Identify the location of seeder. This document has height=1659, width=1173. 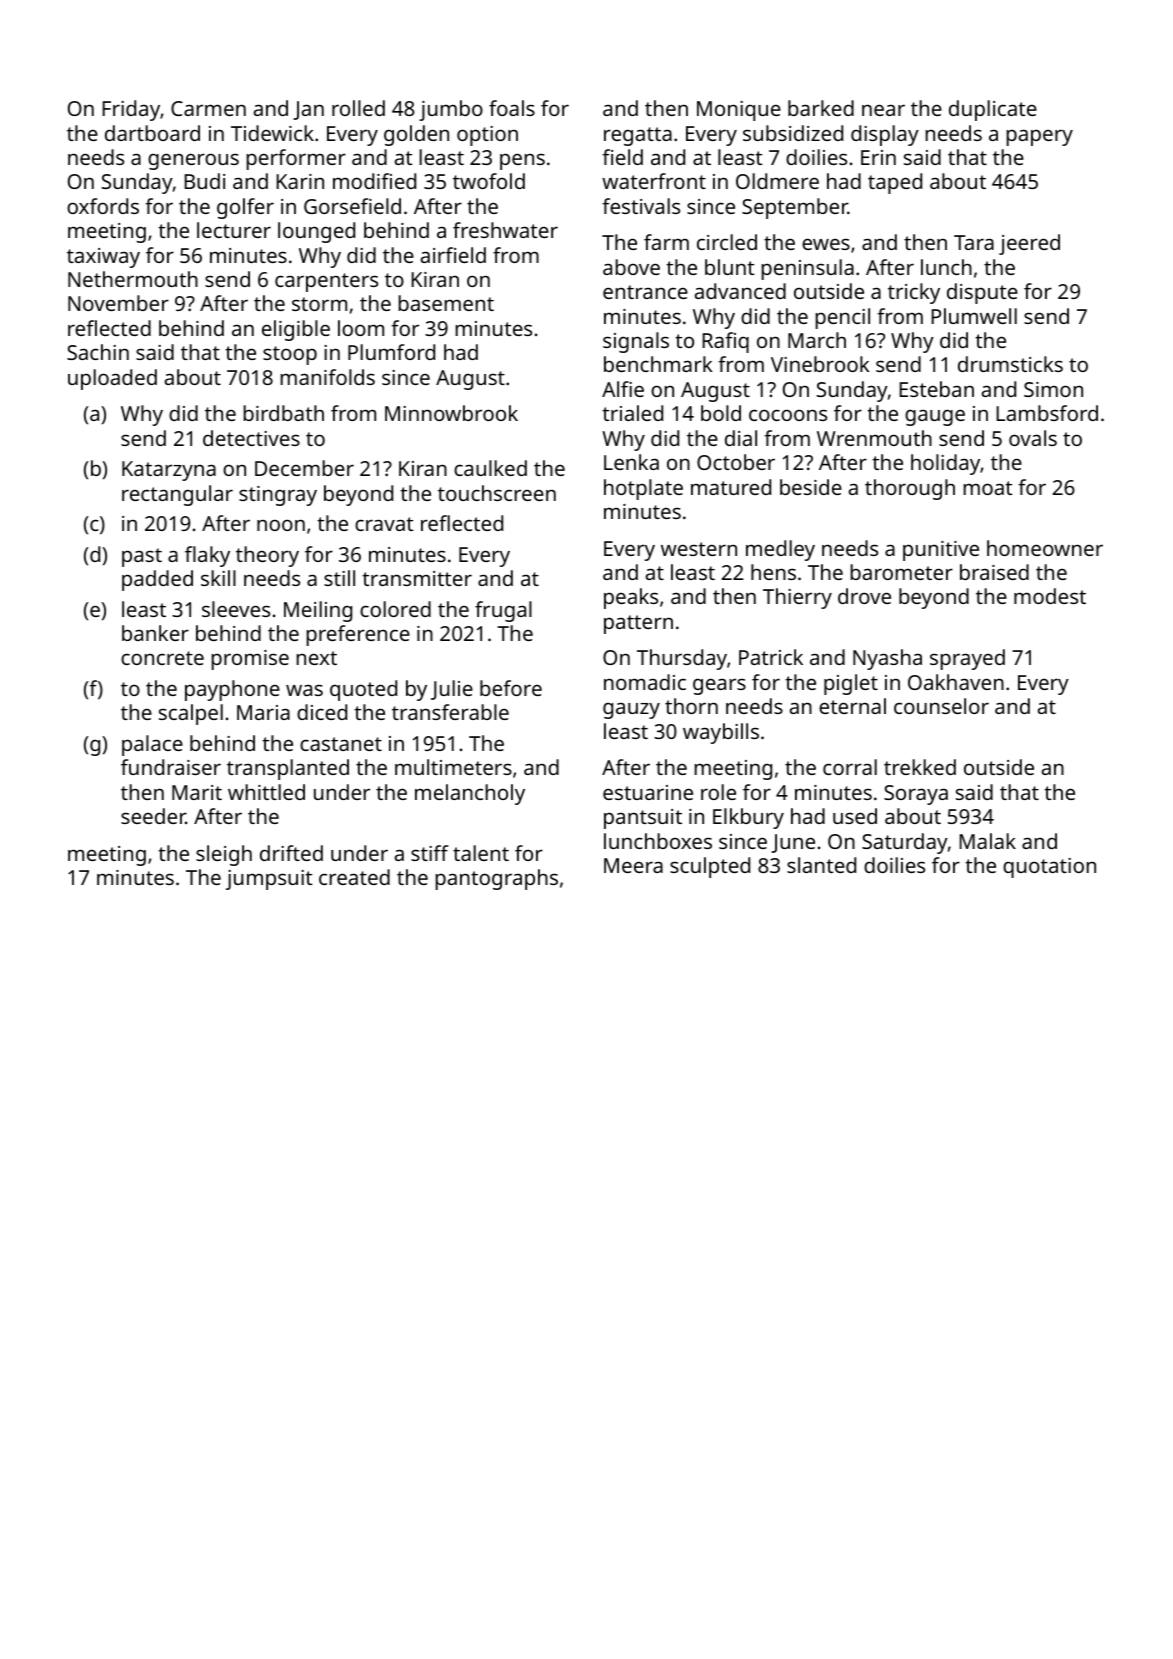
(153, 816).
